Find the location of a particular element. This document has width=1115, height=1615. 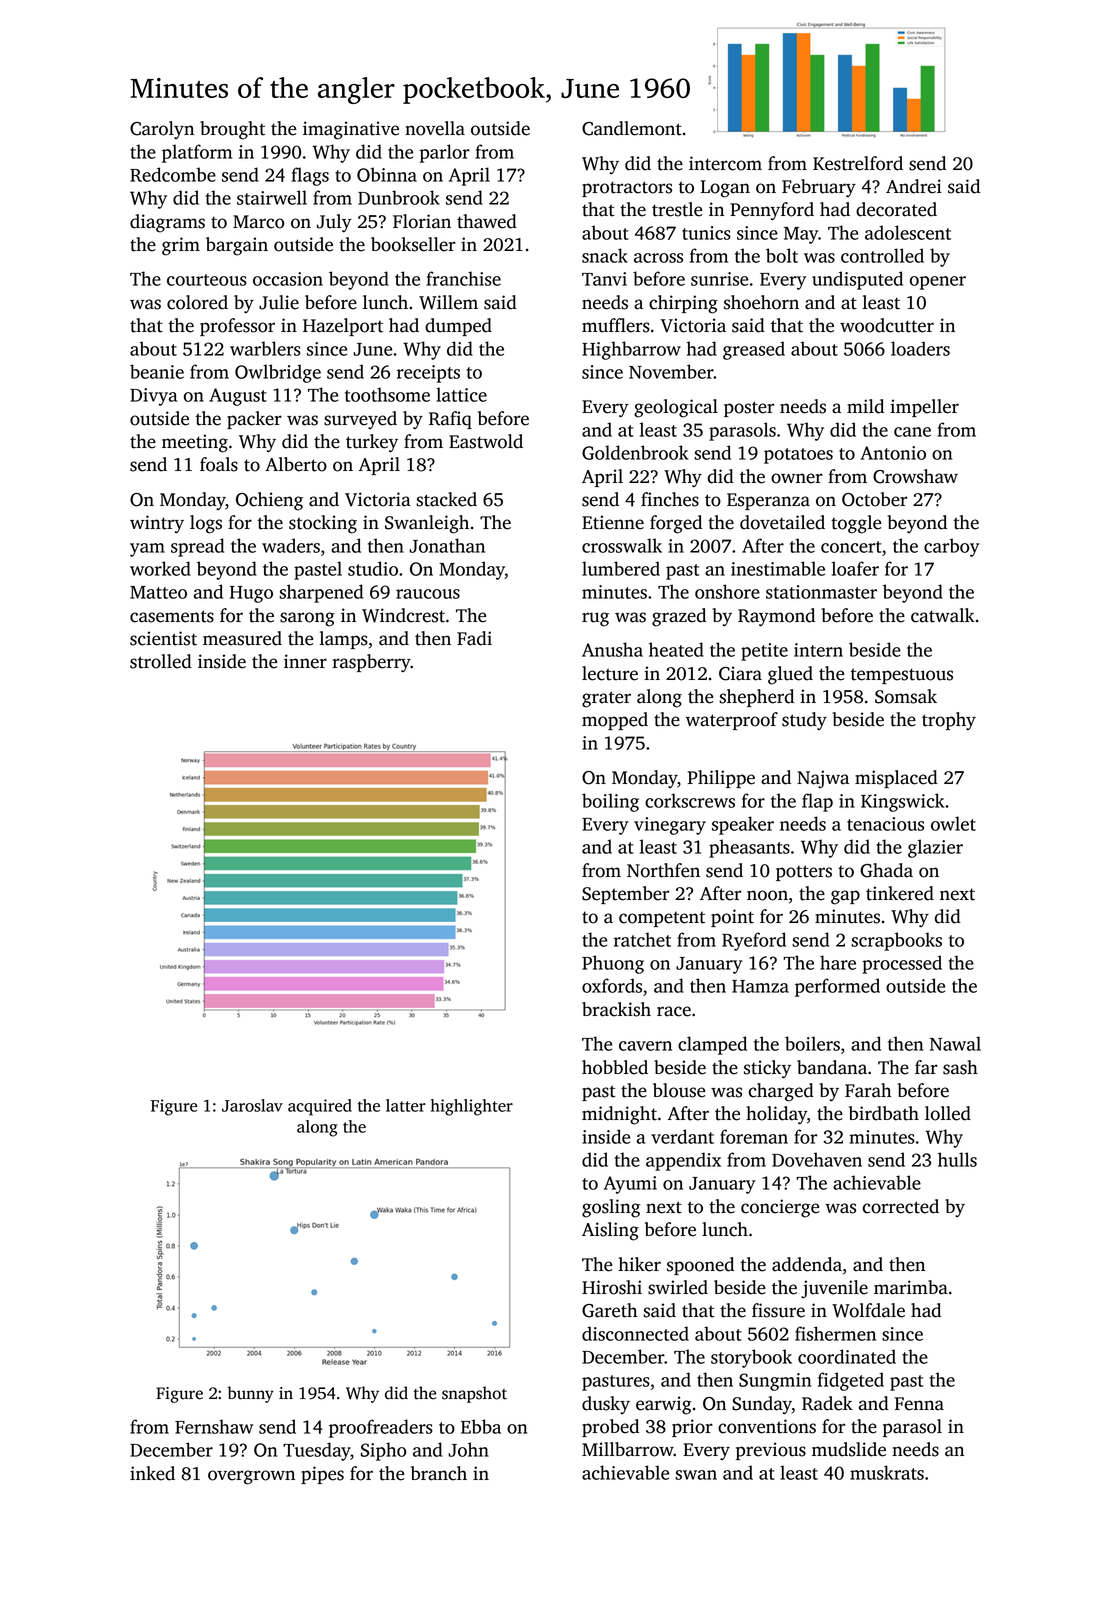

tenacious is located at coordinates (885, 824).
